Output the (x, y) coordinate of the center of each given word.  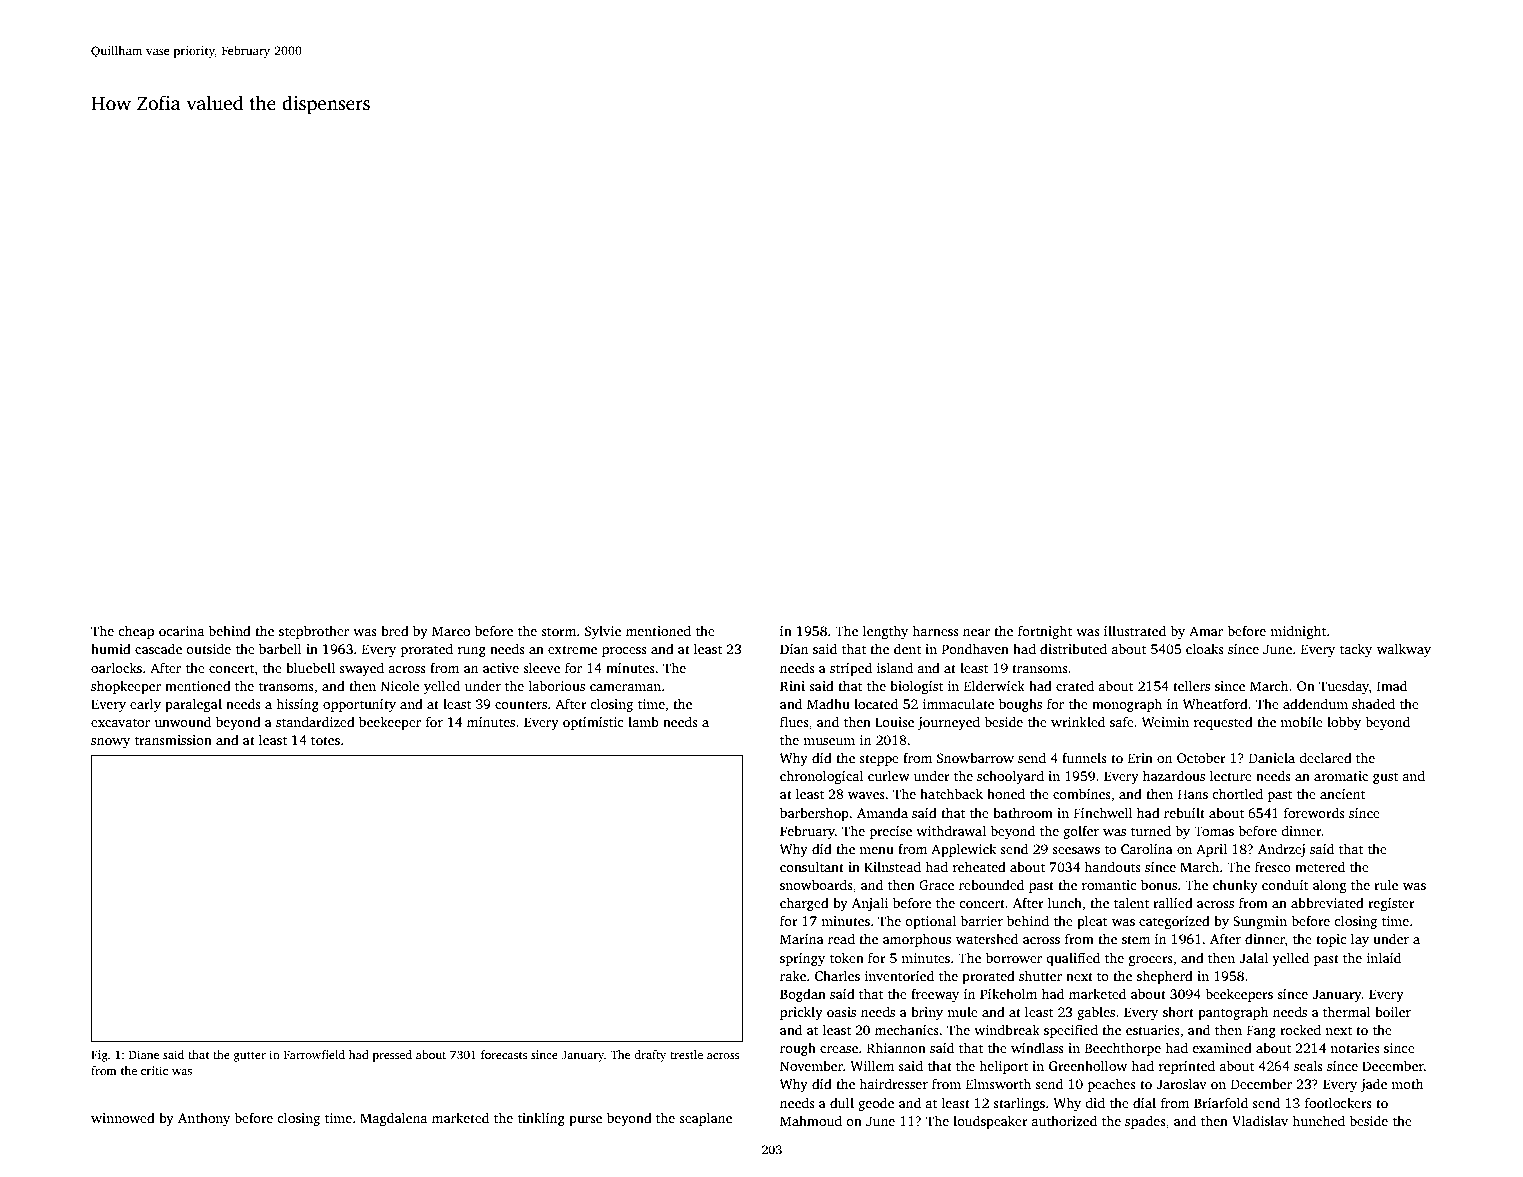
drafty (650, 1056)
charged (804, 904)
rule (1386, 884)
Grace (936, 885)
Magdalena (393, 1119)
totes (325, 740)
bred (395, 631)
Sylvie (603, 632)
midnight (1298, 632)
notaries (1355, 1048)
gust (1385, 778)
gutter (250, 1057)
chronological (822, 777)
